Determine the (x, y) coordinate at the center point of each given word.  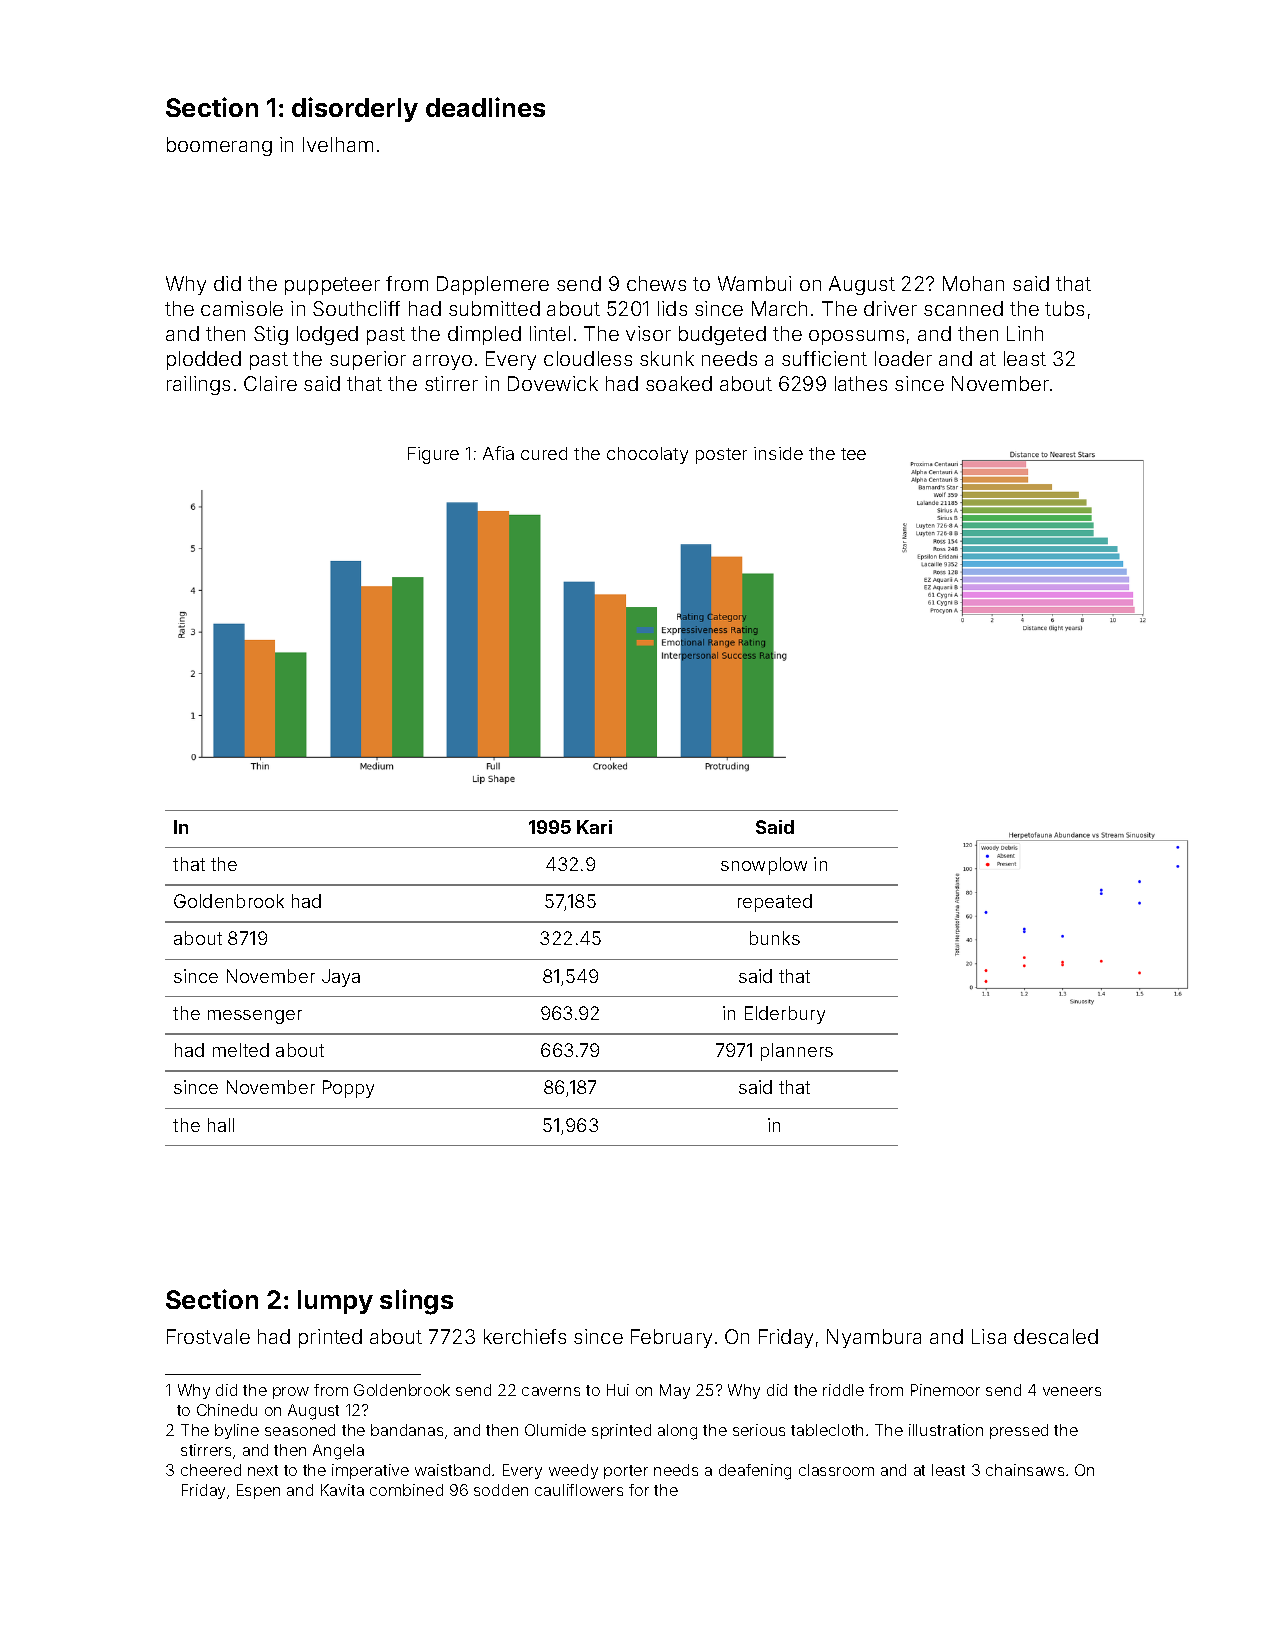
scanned (963, 308)
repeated (775, 903)
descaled (1056, 1336)
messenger (255, 1017)
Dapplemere (493, 285)
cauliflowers (579, 1490)
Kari (594, 827)
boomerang (219, 146)
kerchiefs (525, 1336)
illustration (946, 1430)
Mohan (973, 283)
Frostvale (208, 1336)
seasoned (300, 1430)
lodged (327, 335)
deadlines (485, 107)
